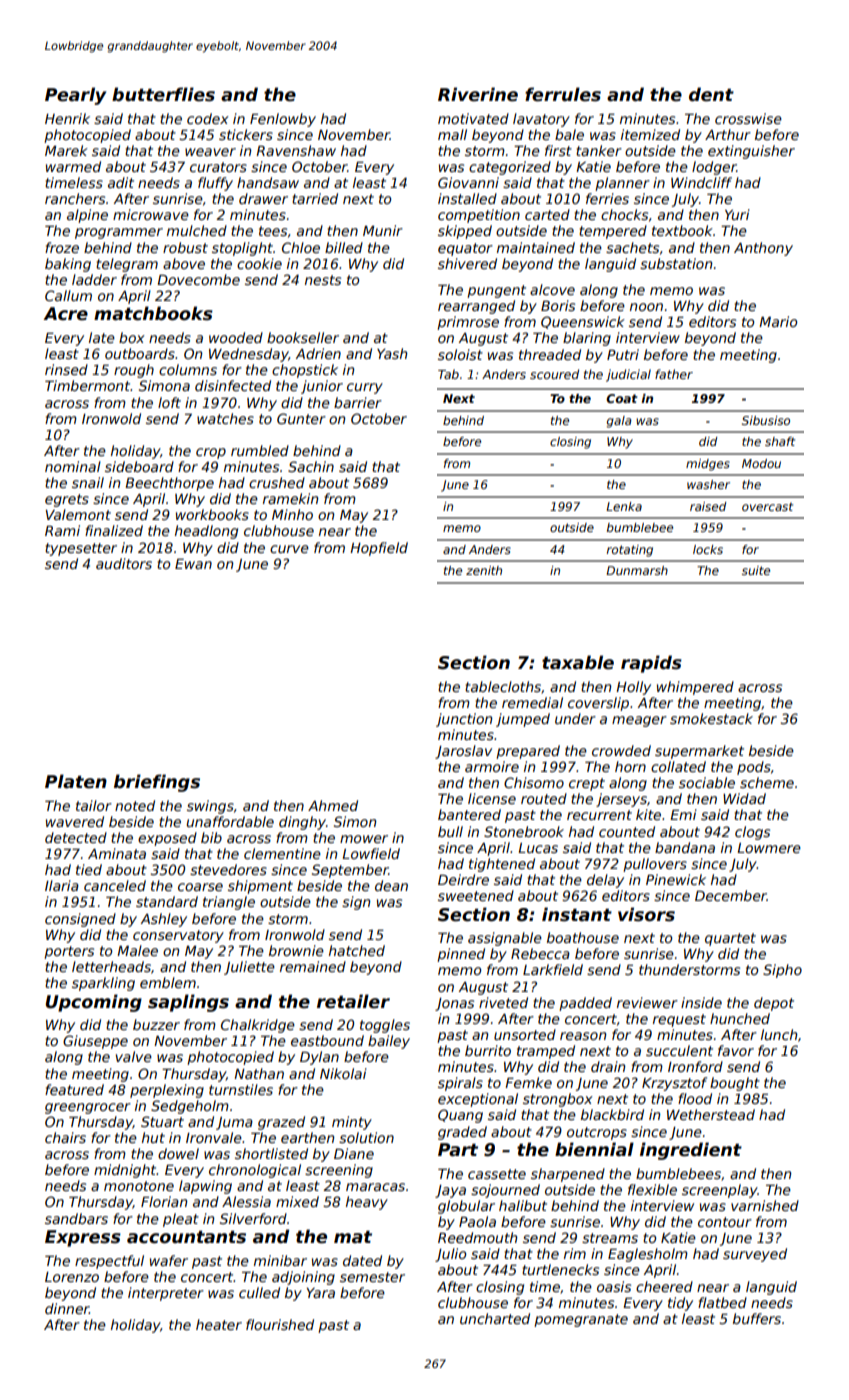 The image size is (849, 1400). I want to click on heater, so click(219, 1324).
